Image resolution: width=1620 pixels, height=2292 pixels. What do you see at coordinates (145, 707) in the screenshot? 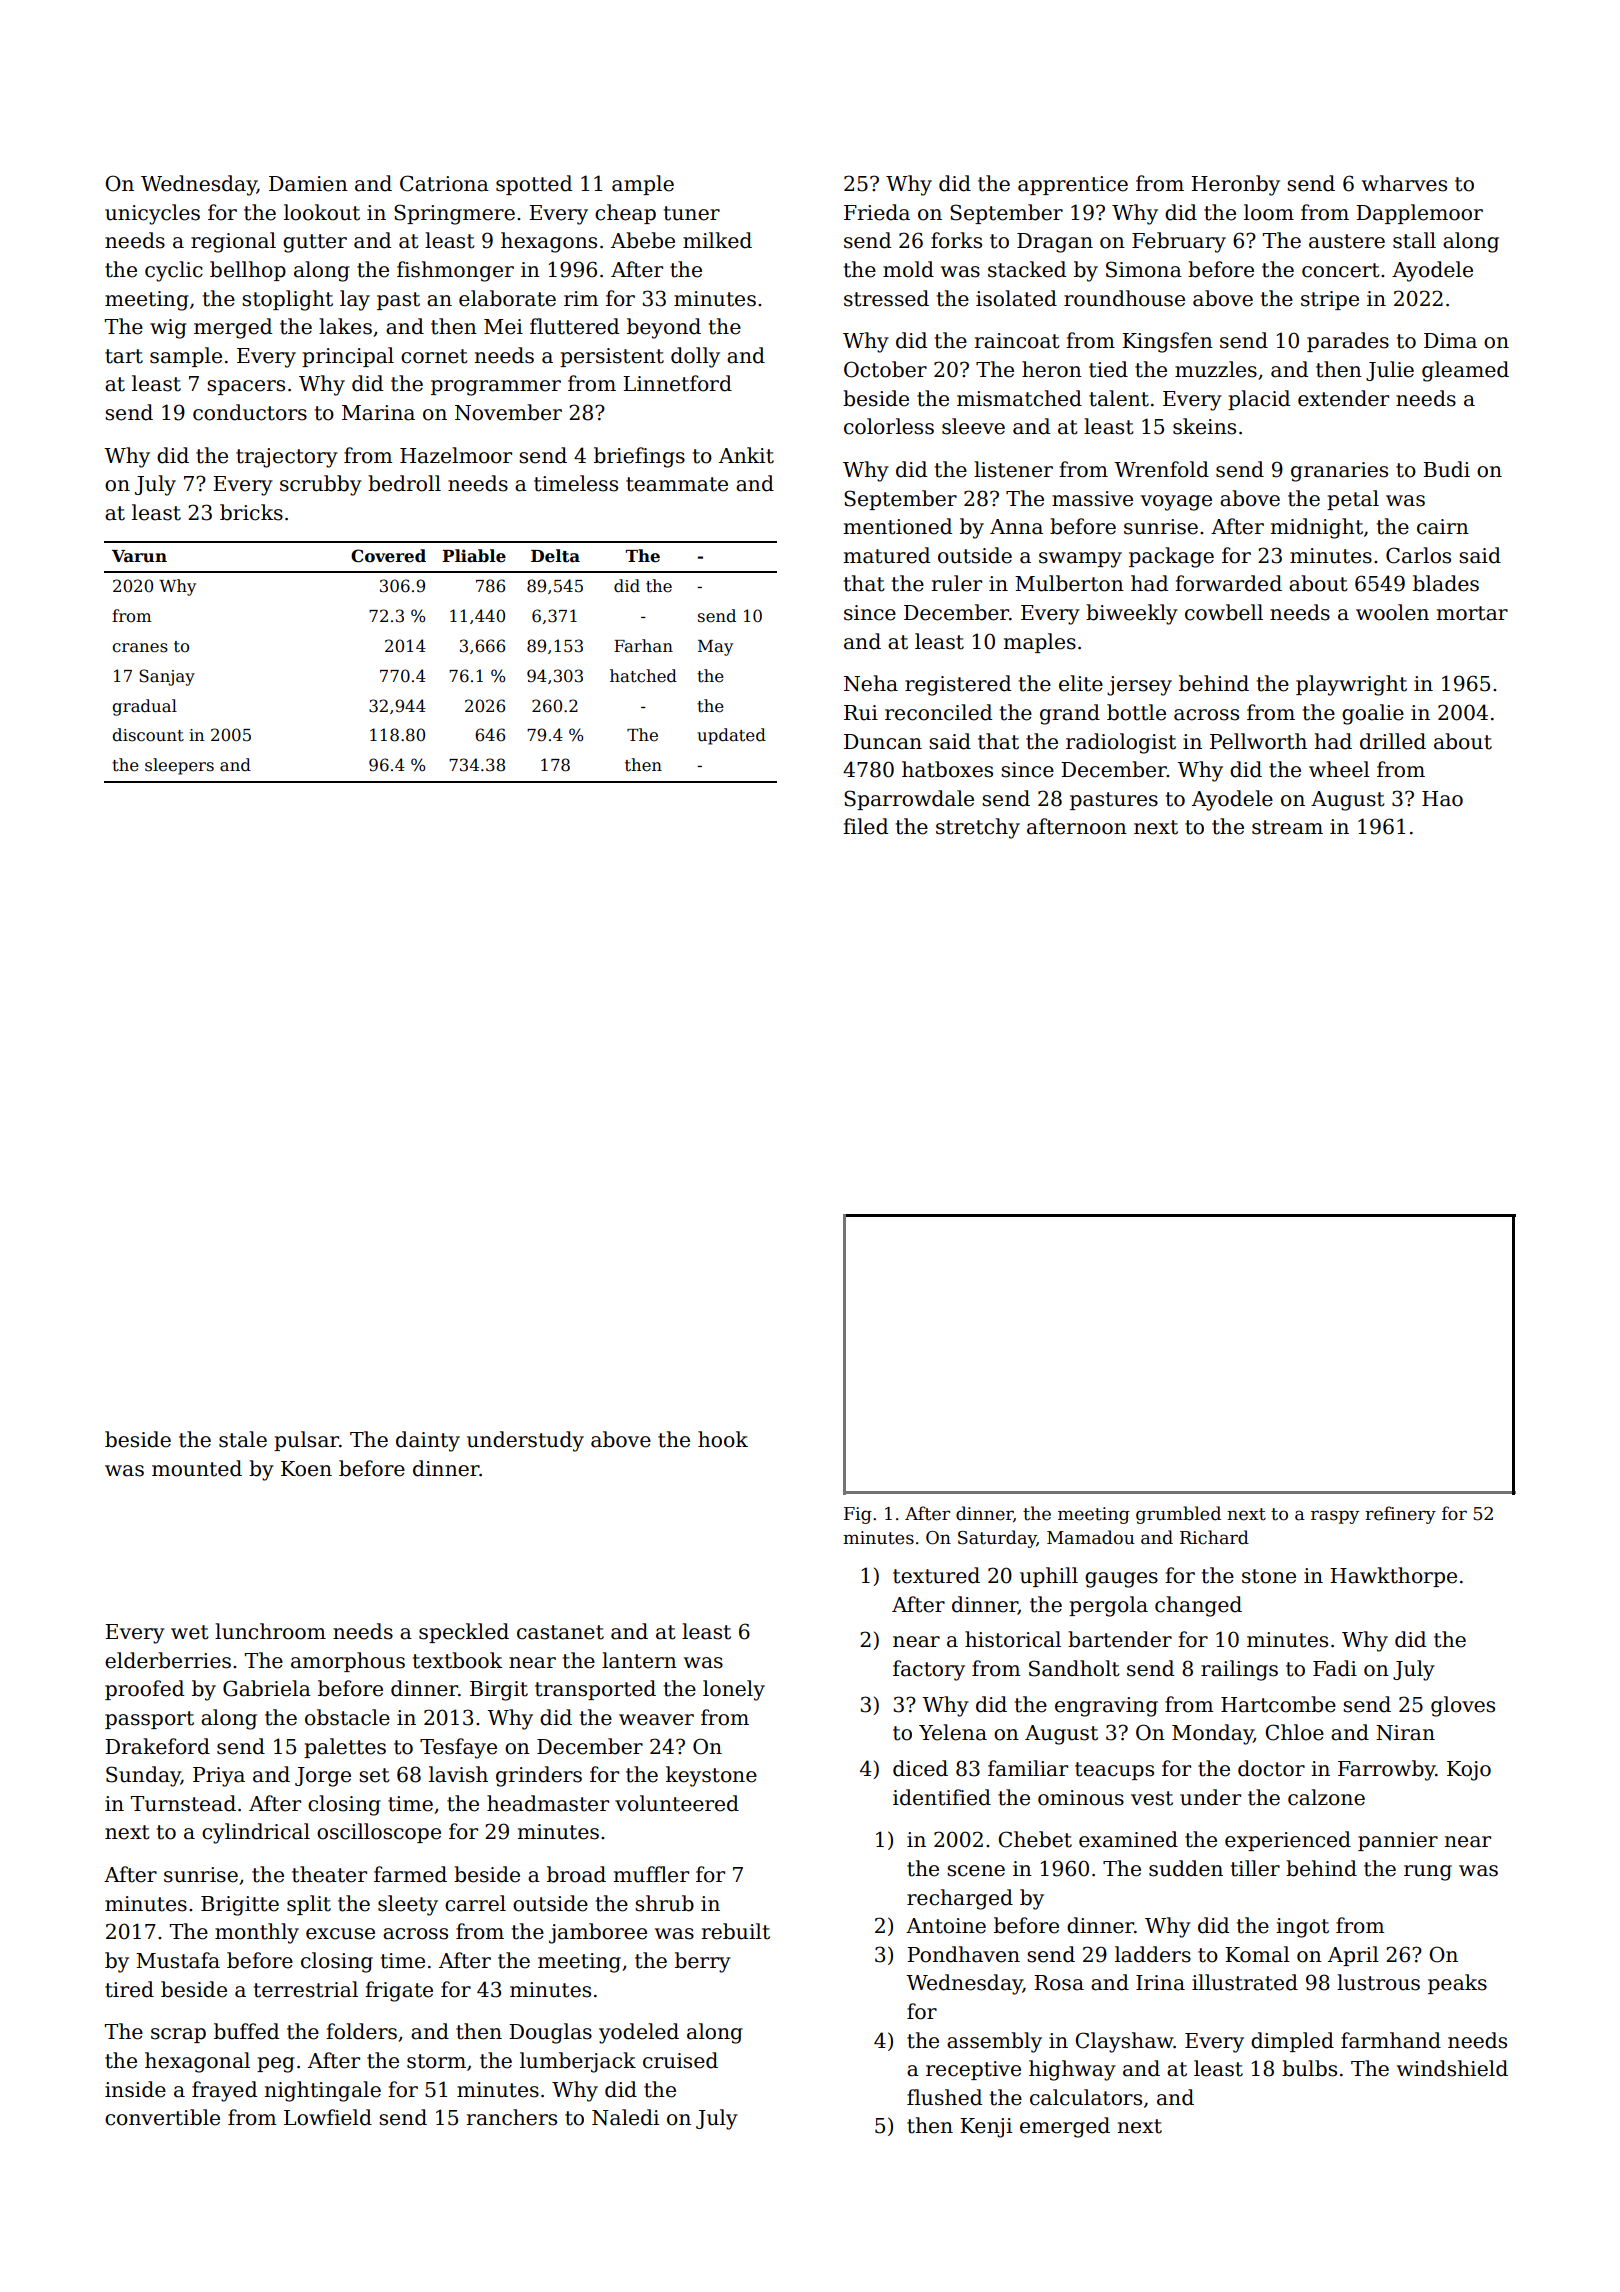
I see `gradual` at bounding box center [145, 707].
